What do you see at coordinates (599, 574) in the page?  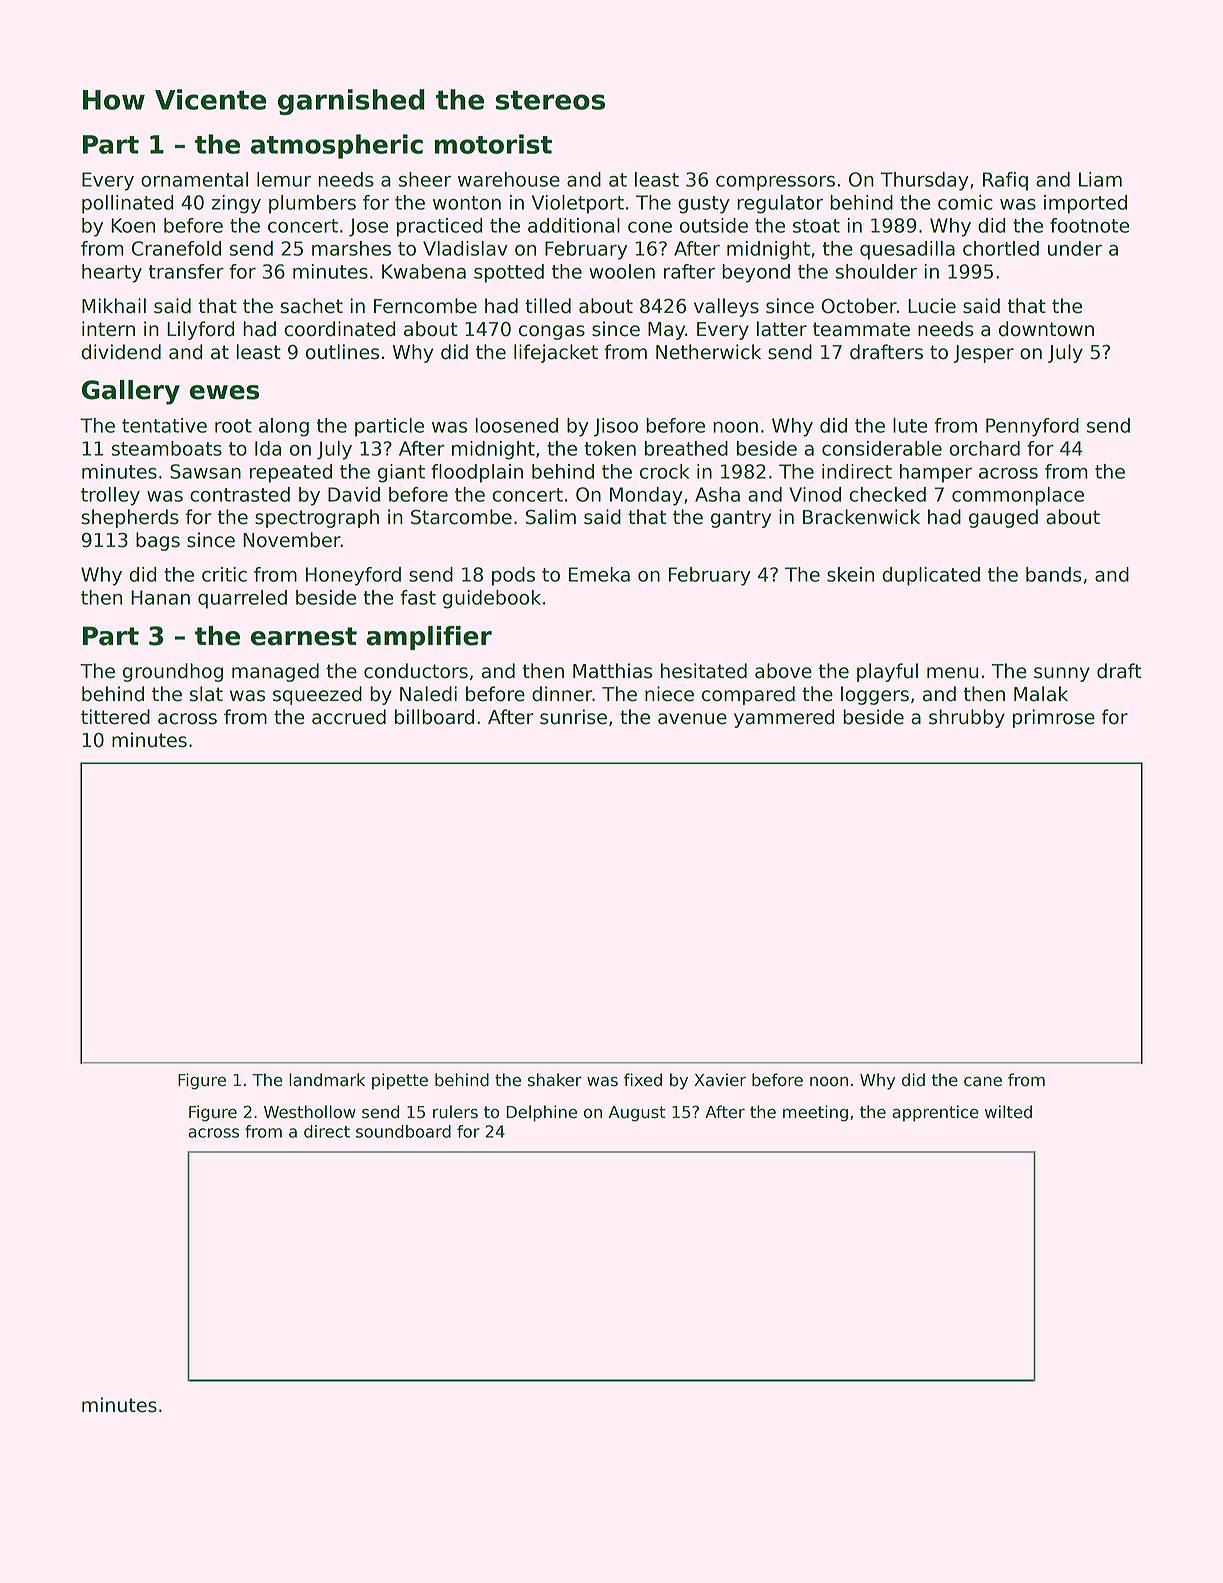 I see `Emeka` at bounding box center [599, 574].
